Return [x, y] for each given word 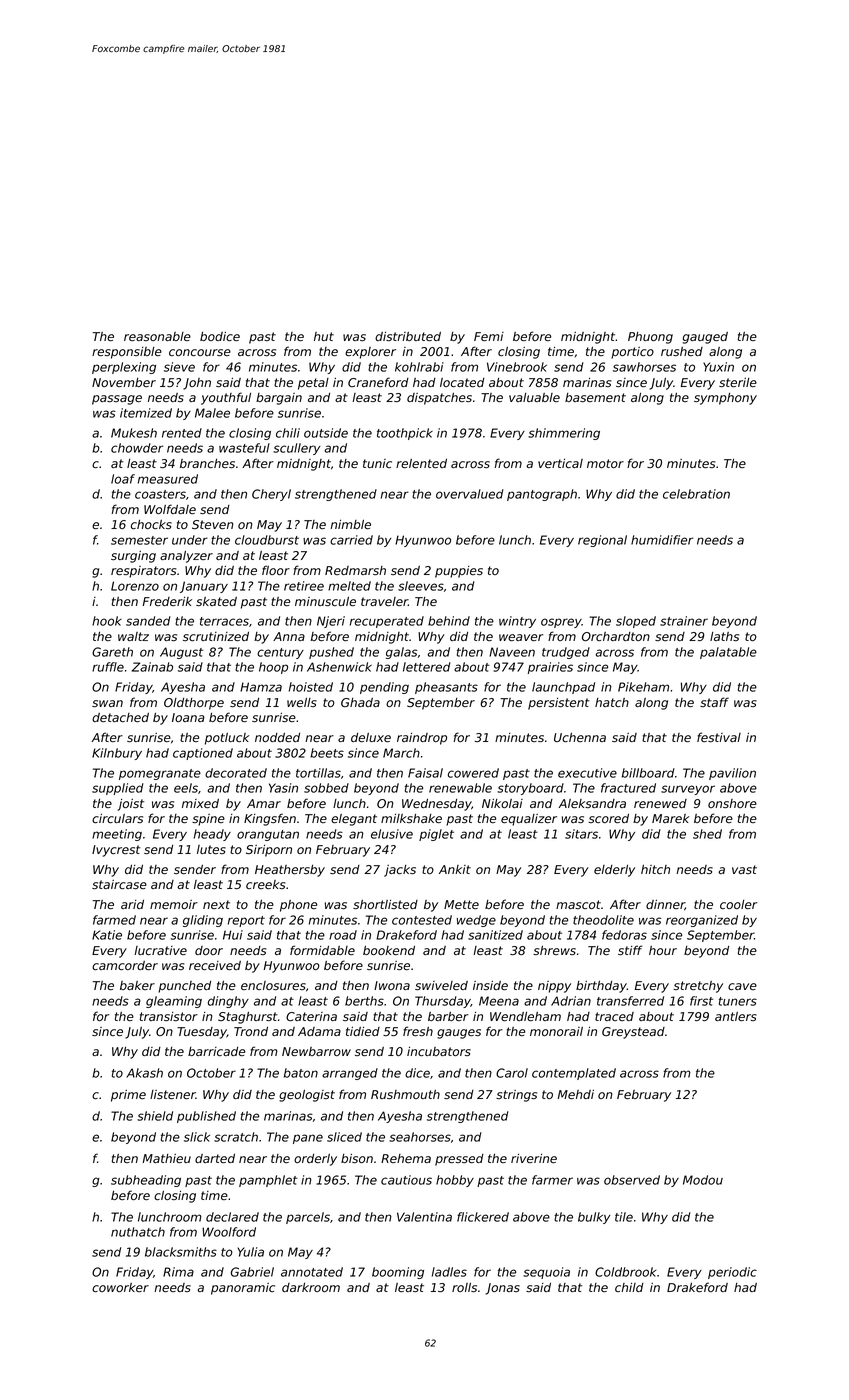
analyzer [186, 557]
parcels [308, 1218]
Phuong [650, 338]
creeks [265, 884]
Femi [489, 336]
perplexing [124, 368]
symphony [725, 399]
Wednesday [437, 805]
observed [632, 1180]
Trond [251, 1031]
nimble [350, 524]
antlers [736, 1016]
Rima [178, 1272]
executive [587, 773]
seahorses [420, 1137]
